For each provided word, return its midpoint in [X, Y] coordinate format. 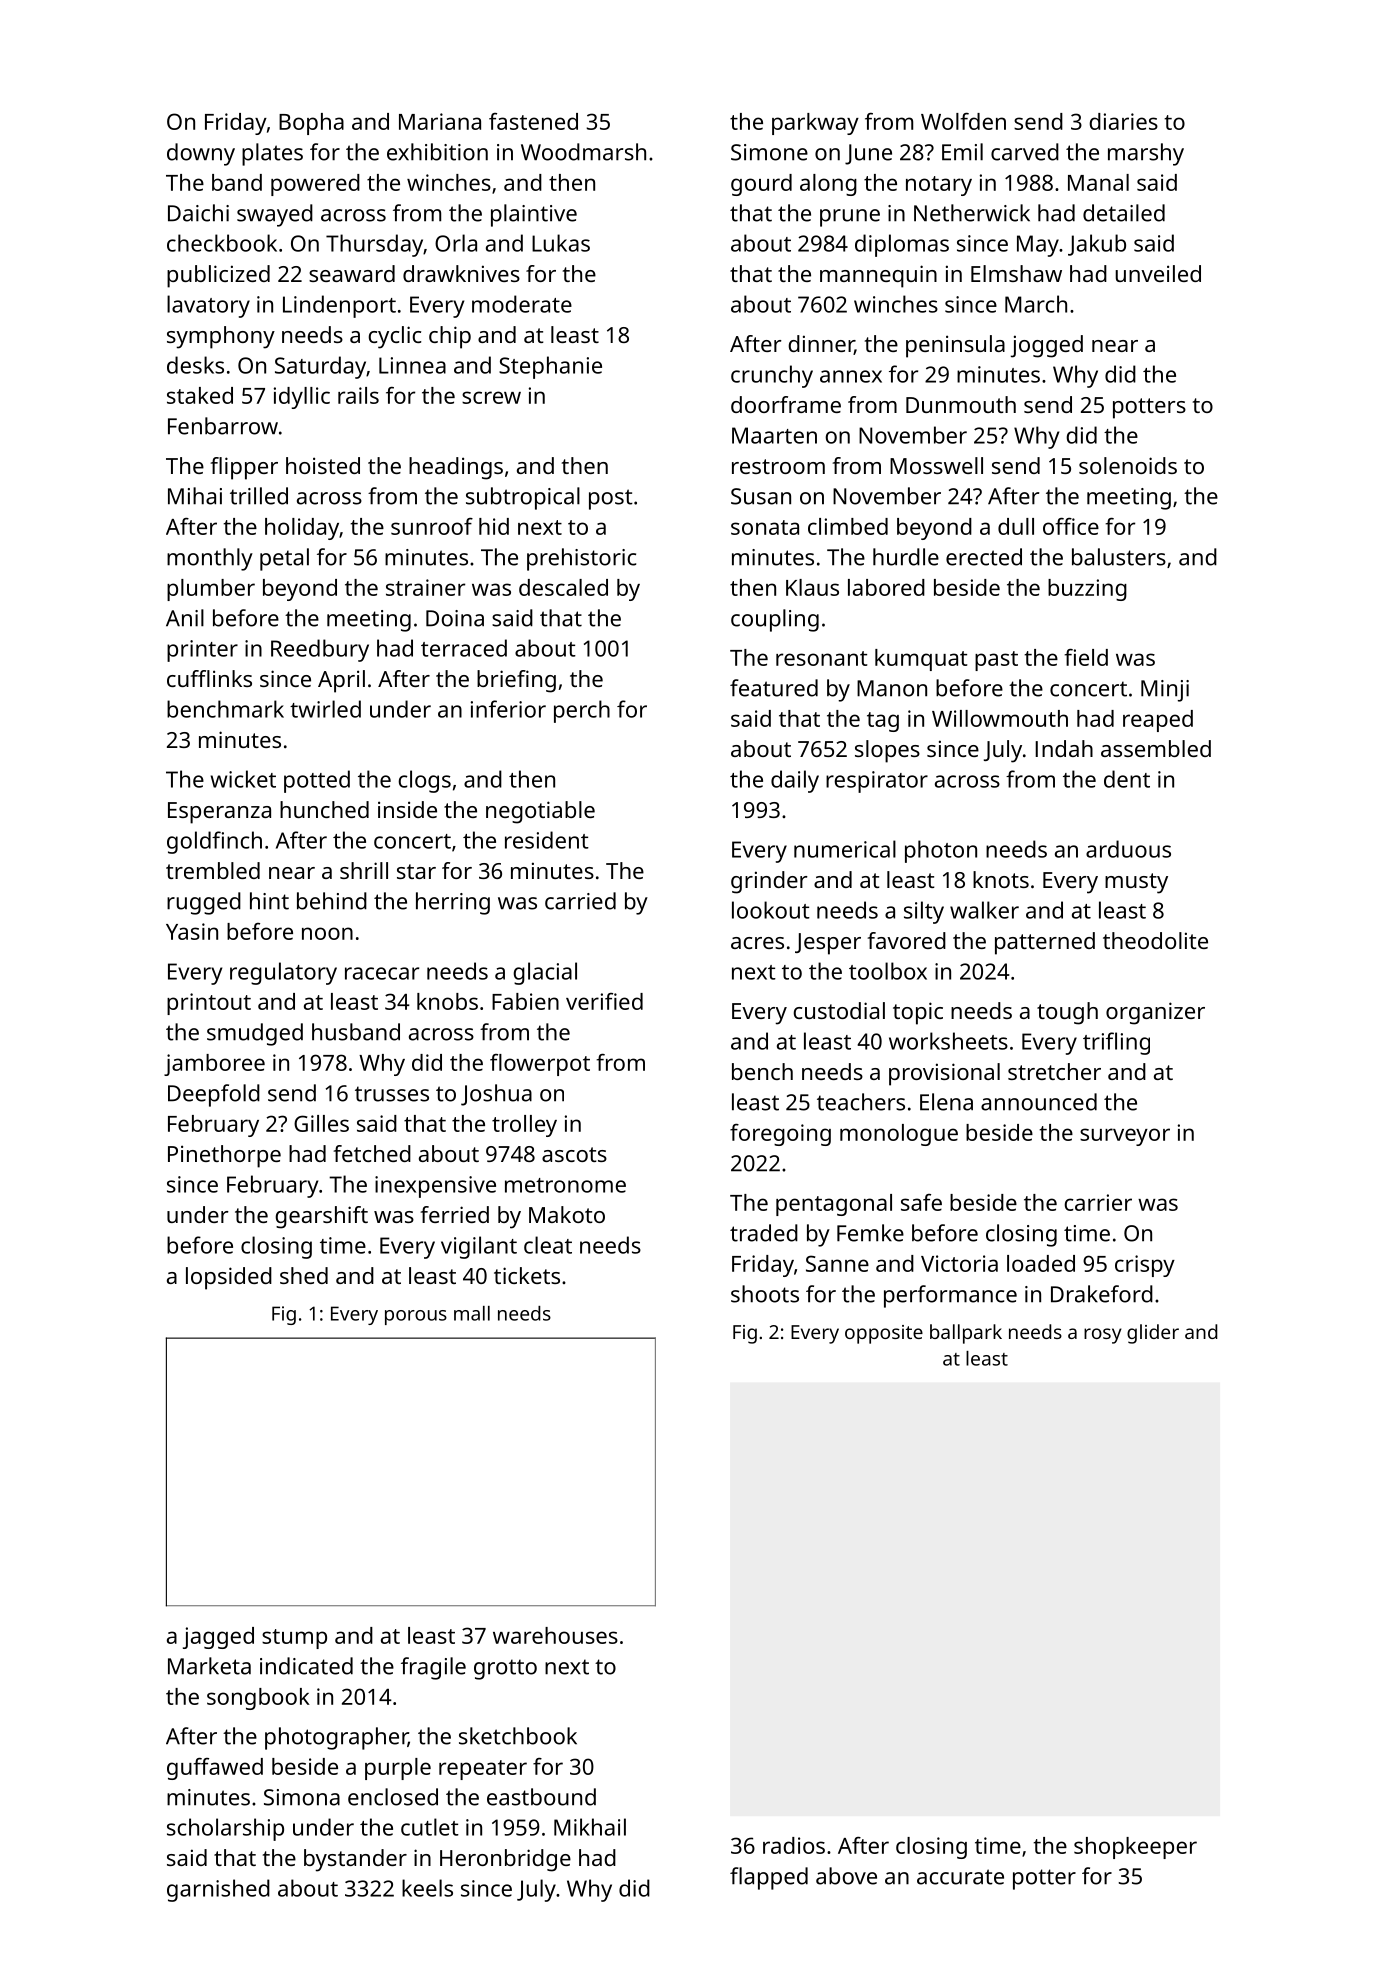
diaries [1123, 121]
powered [315, 185]
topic [918, 1013]
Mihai [195, 496]
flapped [769, 1878]
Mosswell [936, 465]
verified [604, 1001]
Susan [761, 496]
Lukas [561, 243]
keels [427, 1888]
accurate [960, 1877]
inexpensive [435, 1187]
